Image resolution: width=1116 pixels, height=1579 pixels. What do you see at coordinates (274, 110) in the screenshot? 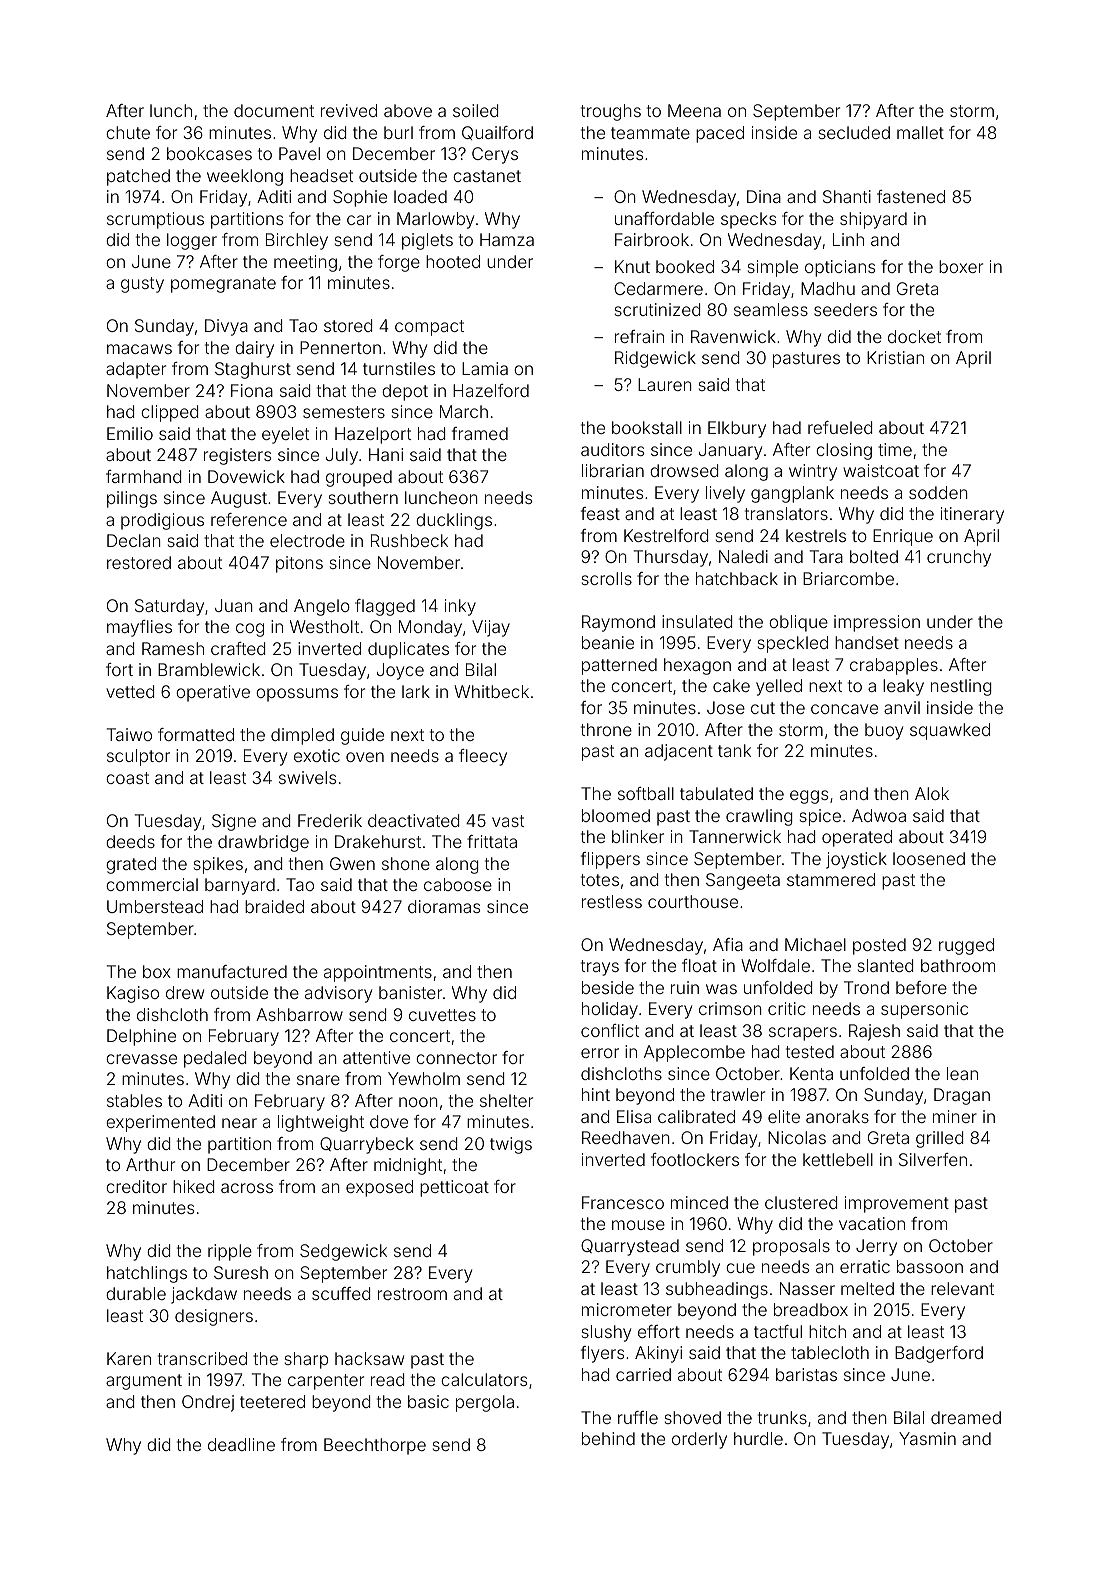
I see `document` at bounding box center [274, 110].
